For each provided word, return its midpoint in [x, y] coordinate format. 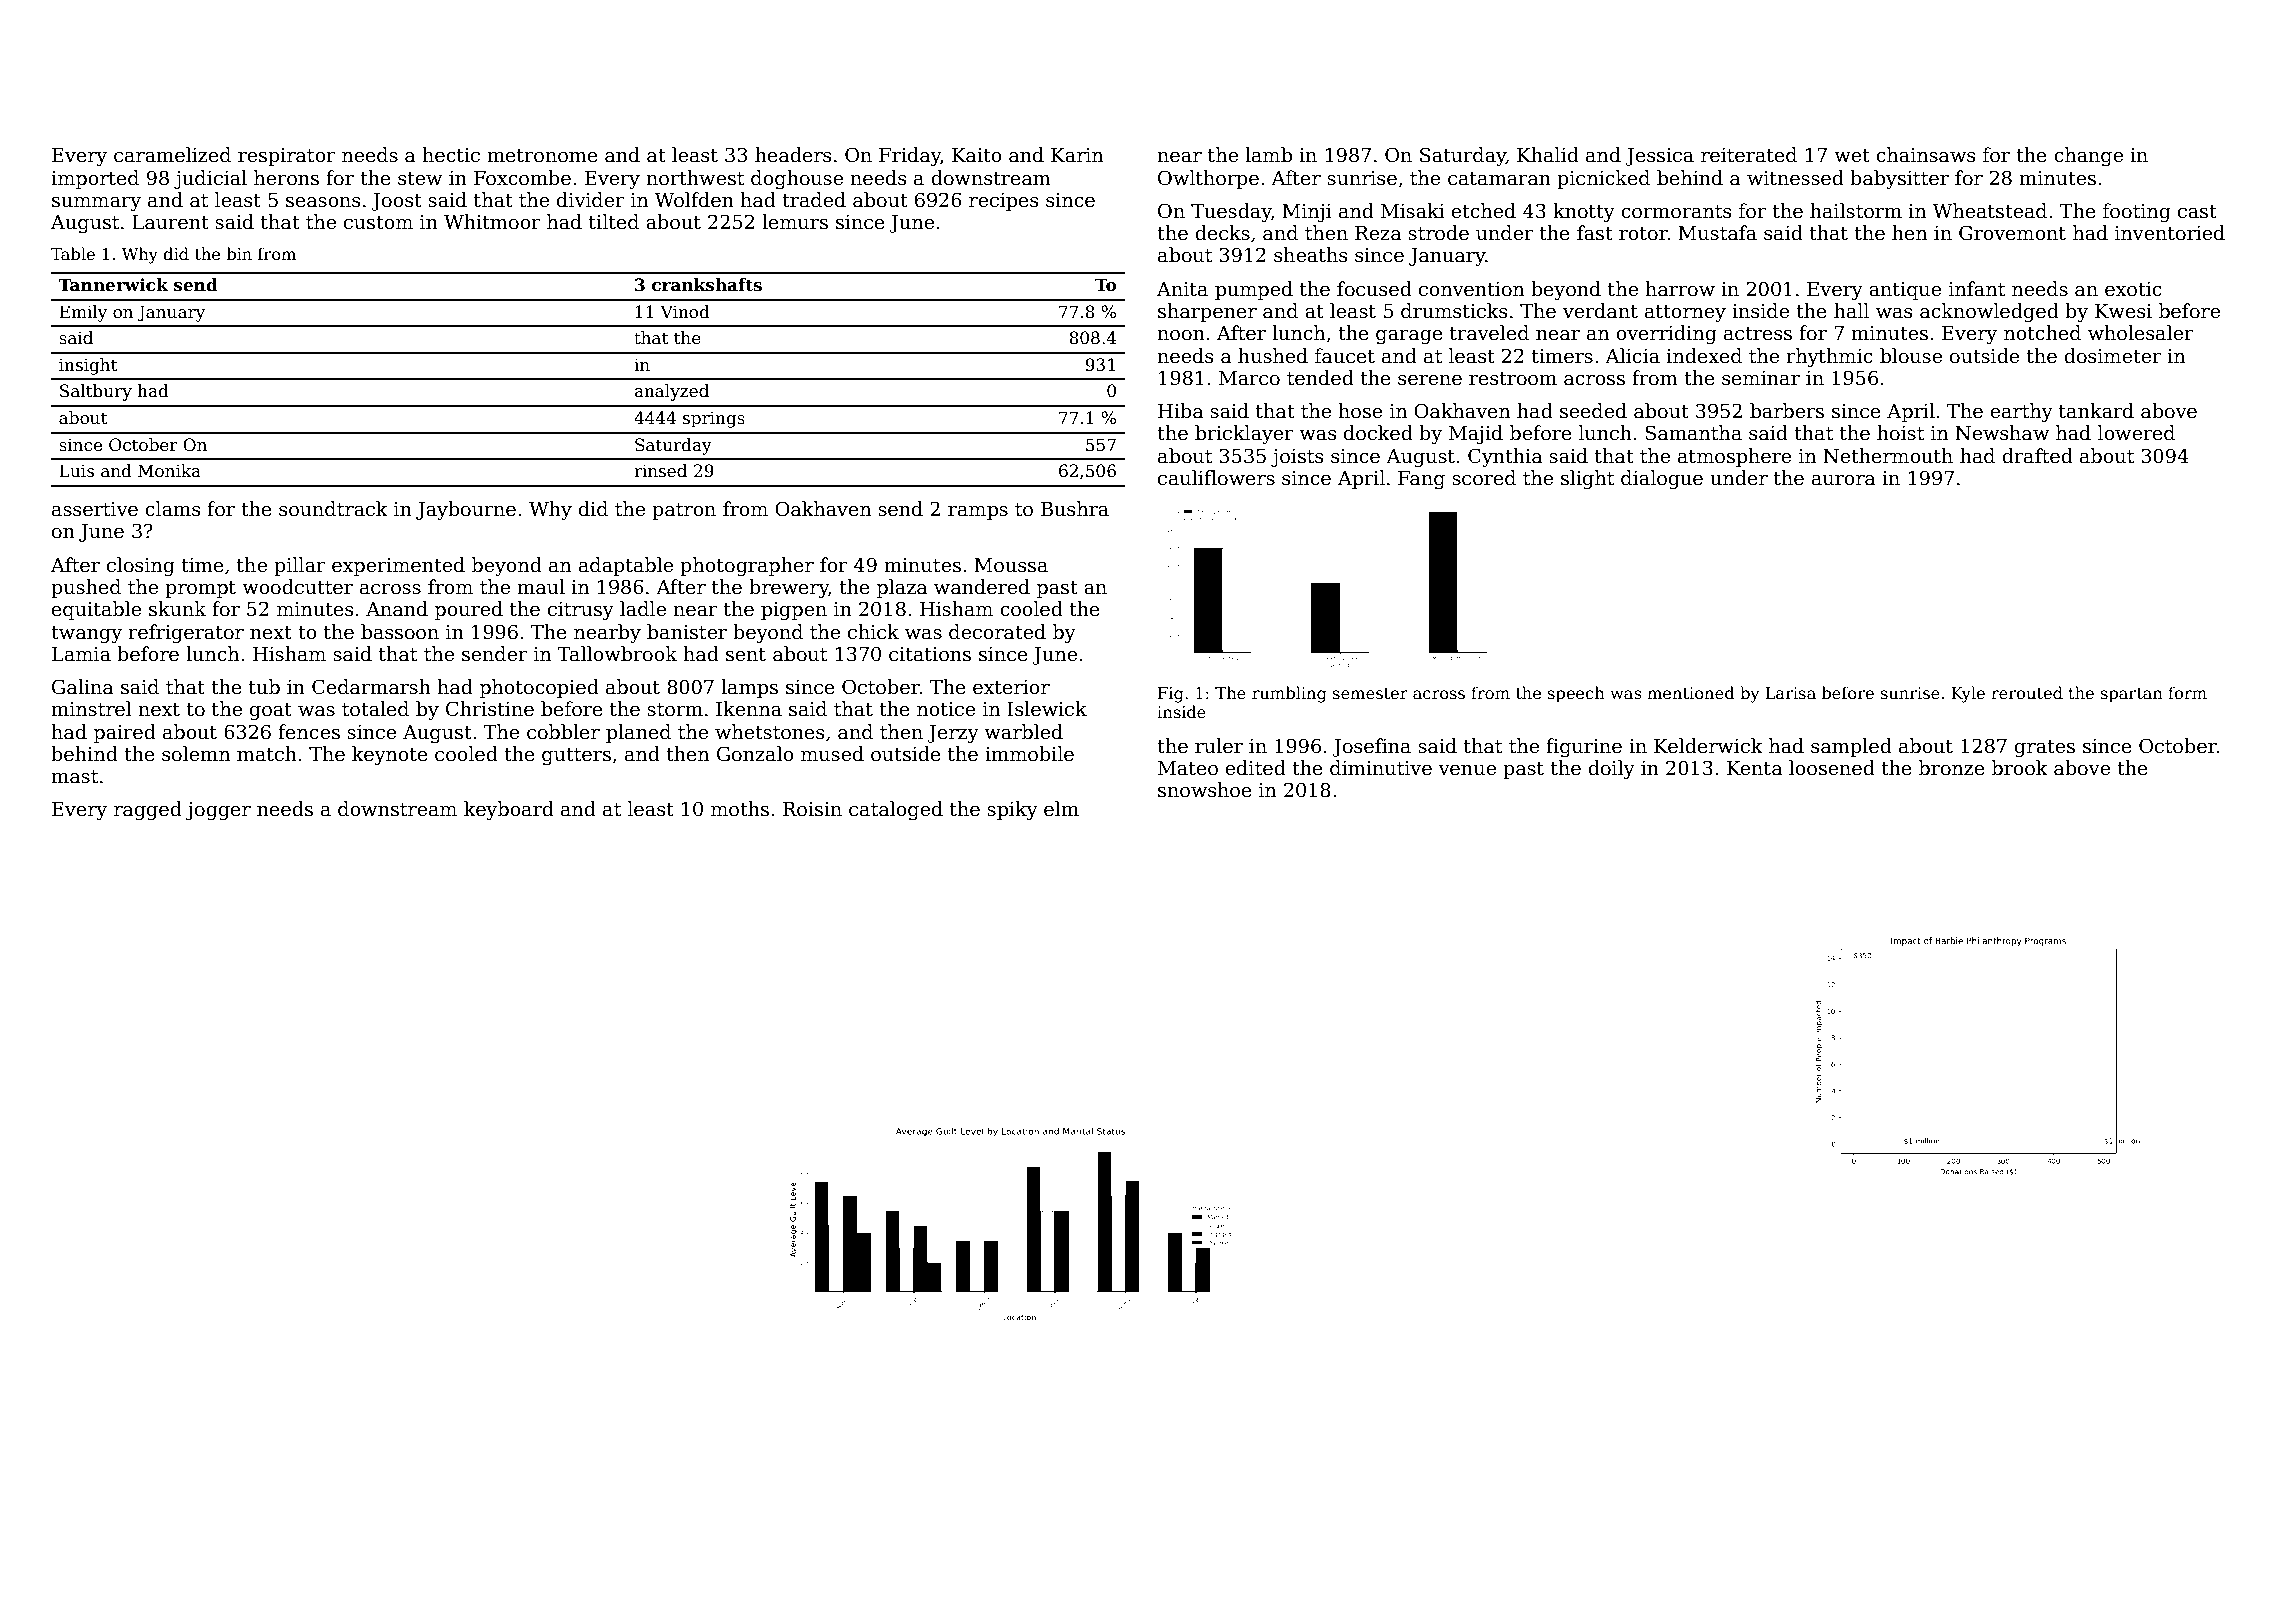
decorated [997, 632]
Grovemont [2012, 233]
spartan [2132, 695]
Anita [1182, 289]
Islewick [1047, 709]
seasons [323, 202]
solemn [196, 754]
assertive [95, 509]
